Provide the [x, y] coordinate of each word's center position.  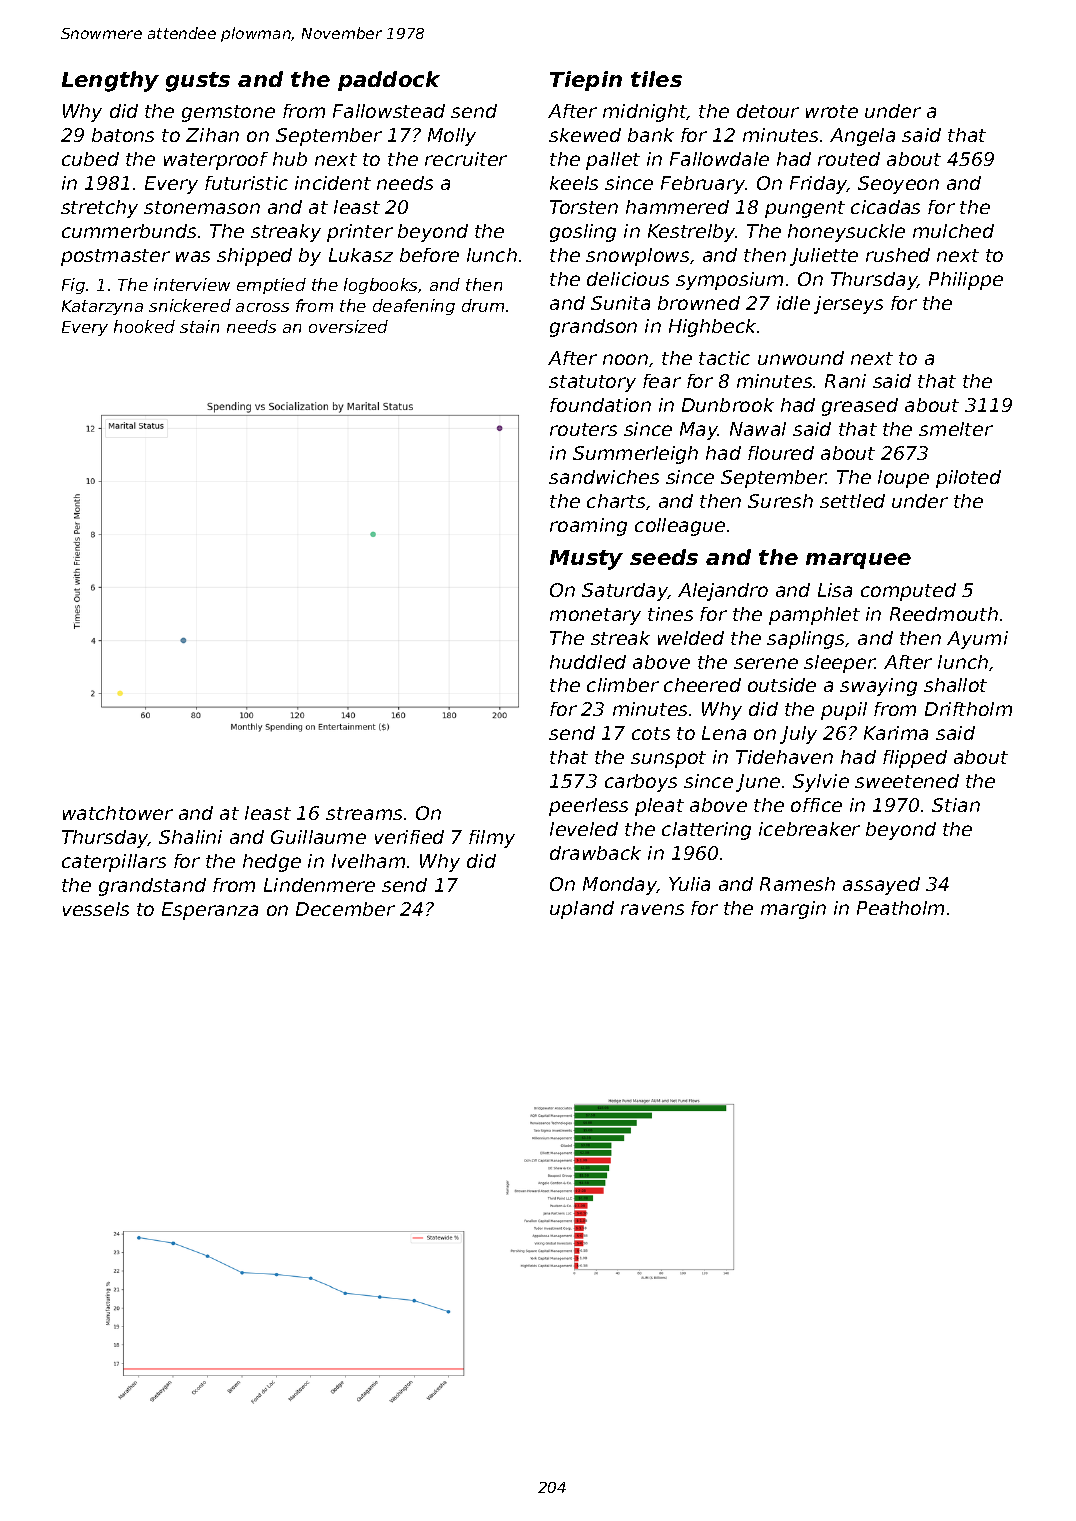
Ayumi [977, 640]
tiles [656, 79]
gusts [198, 82]
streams [364, 813]
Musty [586, 560]
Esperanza [210, 911]
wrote [832, 111]
